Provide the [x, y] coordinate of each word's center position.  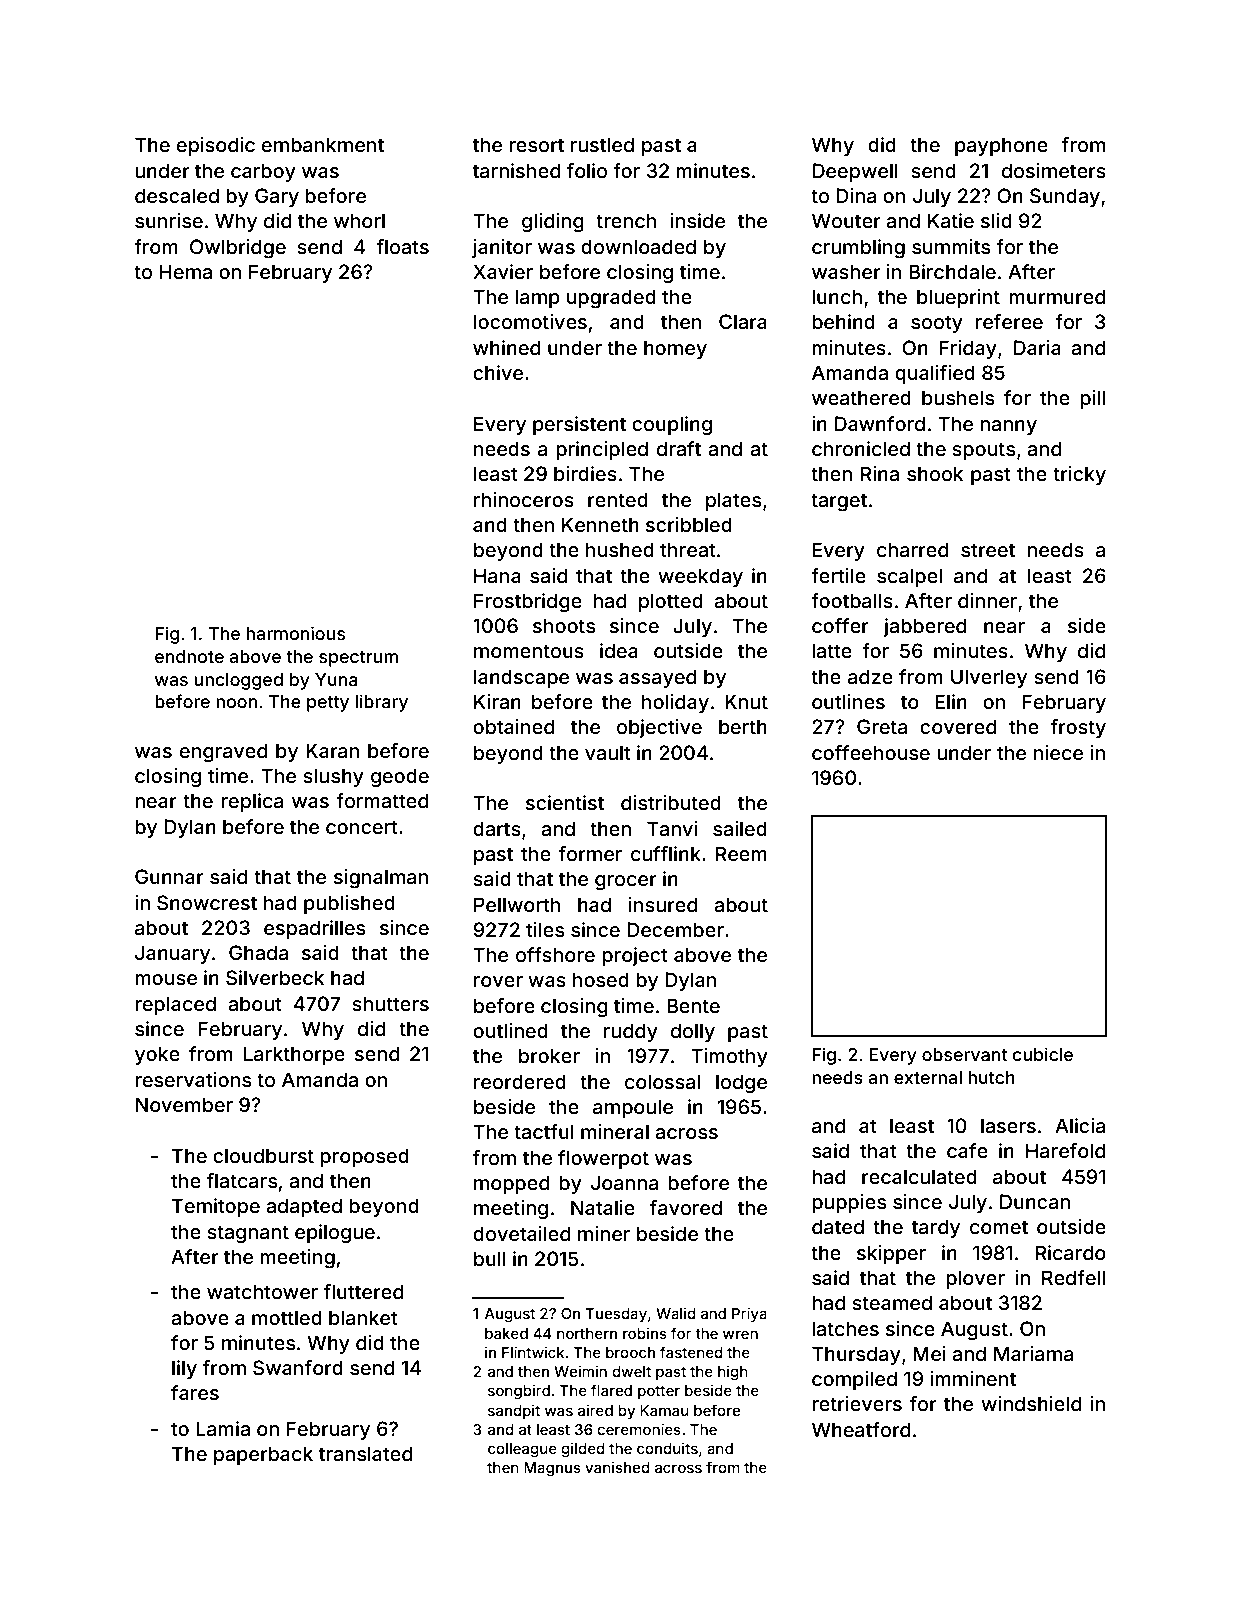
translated [365, 1453]
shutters [390, 1003]
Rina [880, 473]
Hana [497, 575]
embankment [323, 144]
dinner [987, 600]
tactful [544, 1131]
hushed [620, 549]
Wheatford [861, 1429]
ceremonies [639, 1429]
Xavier [503, 271]
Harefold [1065, 1150]
